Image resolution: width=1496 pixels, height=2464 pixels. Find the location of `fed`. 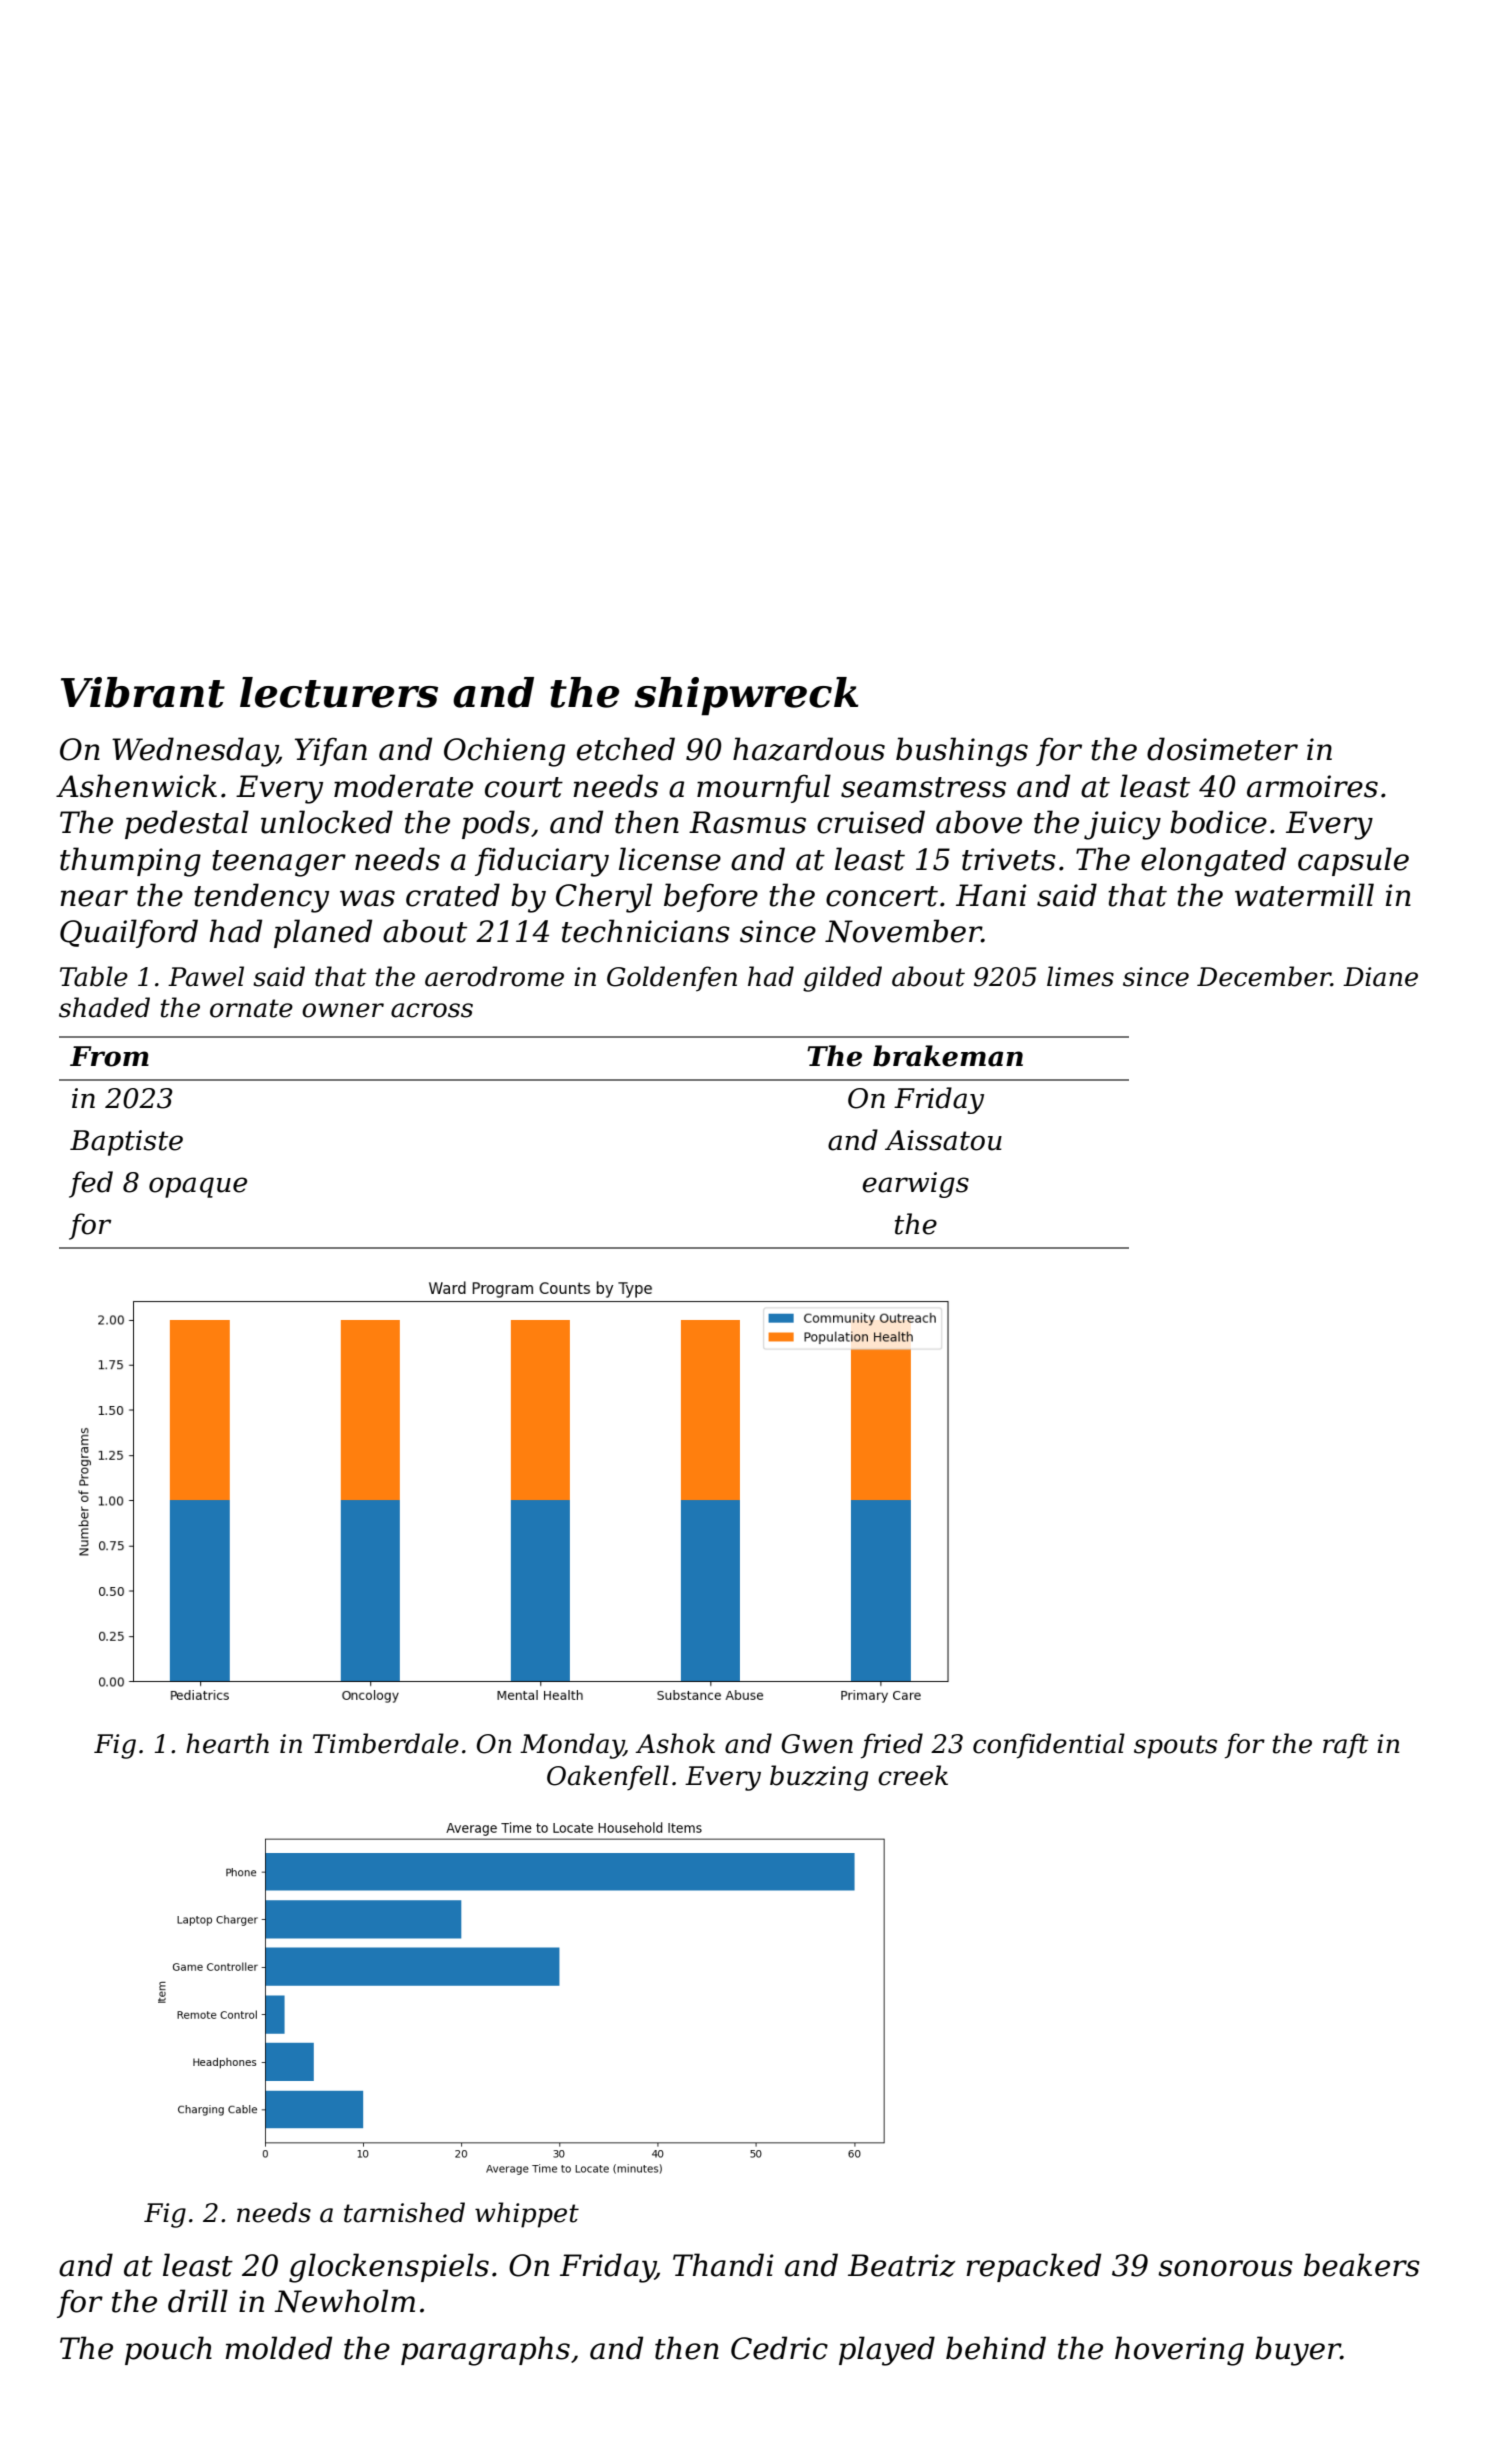

fed is located at coordinates (91, 1184).
